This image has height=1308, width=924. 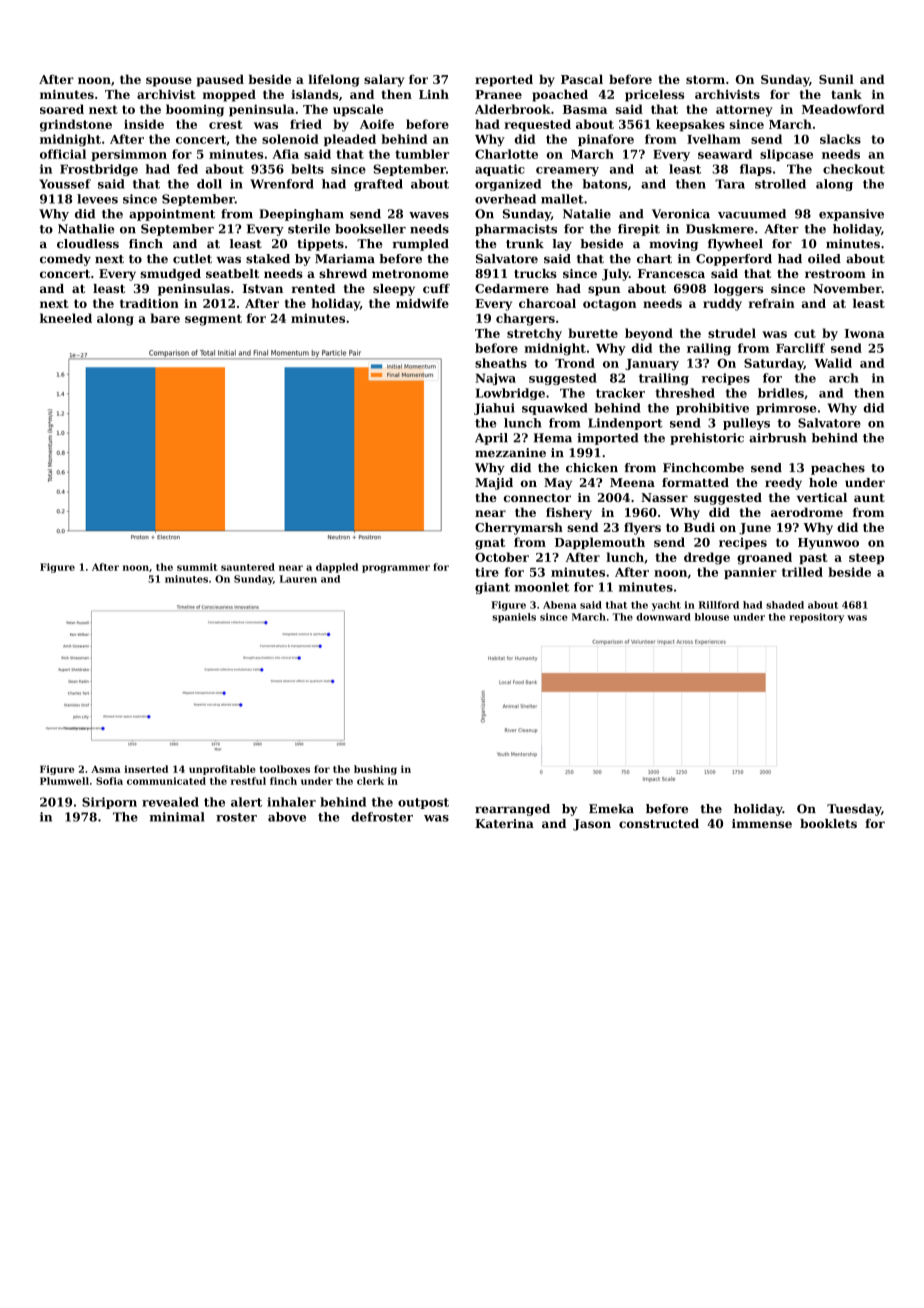 I want to click on steep, so click(x=866, y=559).
